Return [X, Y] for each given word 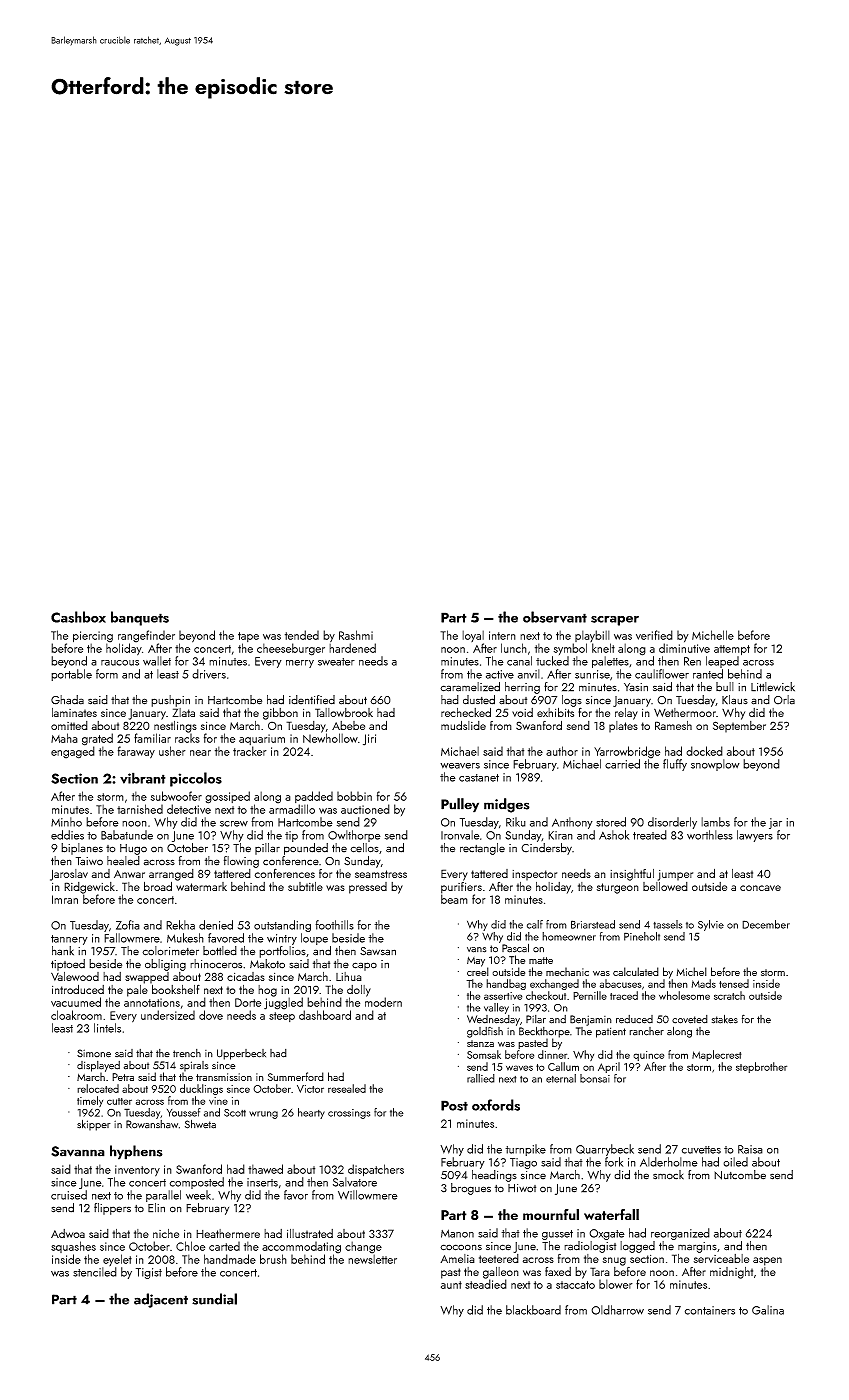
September [739, 727]
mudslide [463, 725]
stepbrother [761, 1067]
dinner [552, 1054]
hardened [352, 648]
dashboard [325, 1015]
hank [63, 951]
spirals [194, 1066]
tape [248, 637]
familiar [152, 738]
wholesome [684, 995]
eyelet [117, 1260]
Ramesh [673, 725]
